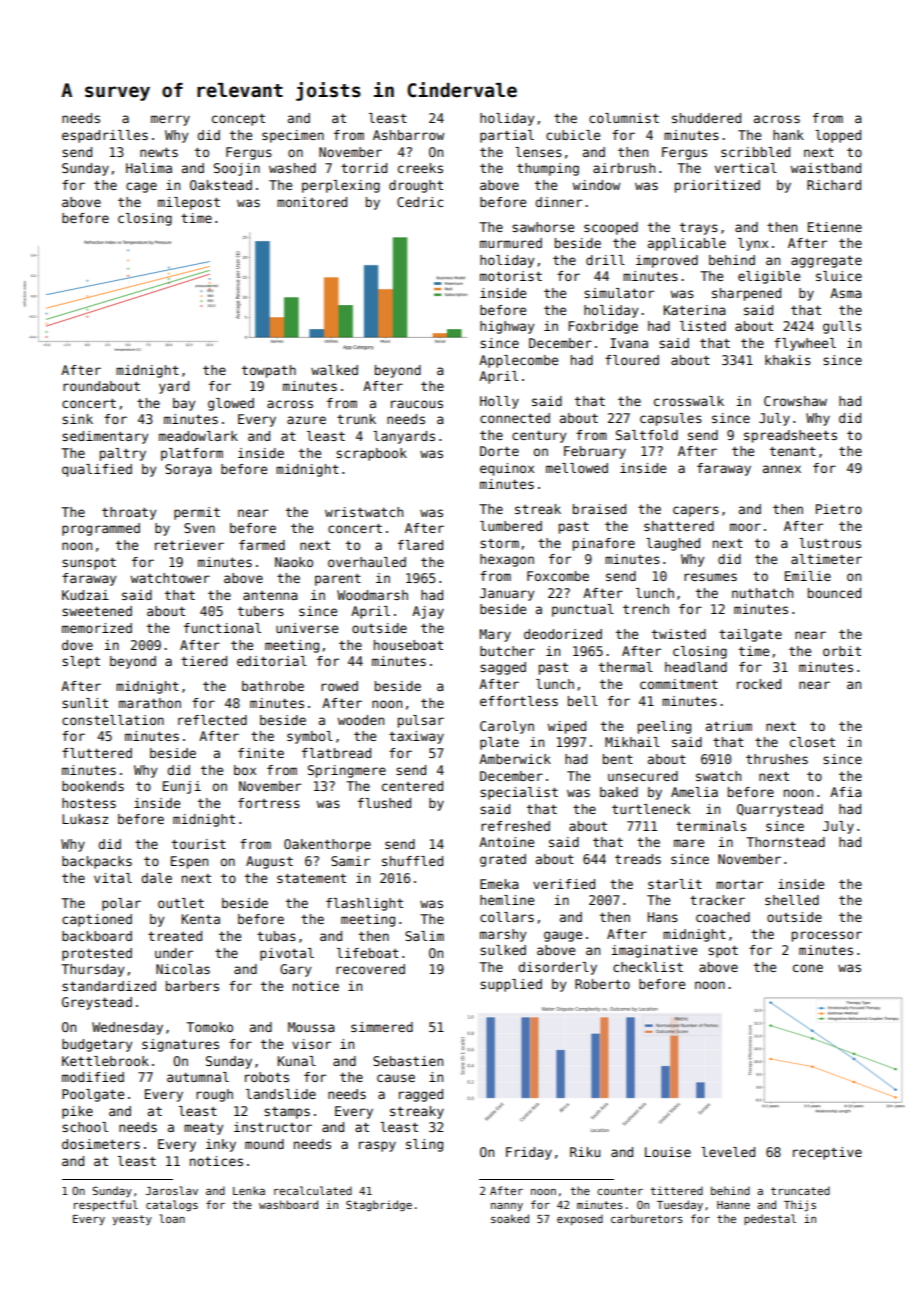  Describe the element at coordinates (172, 1218) in the screenshot. I see `loan` at that location.
